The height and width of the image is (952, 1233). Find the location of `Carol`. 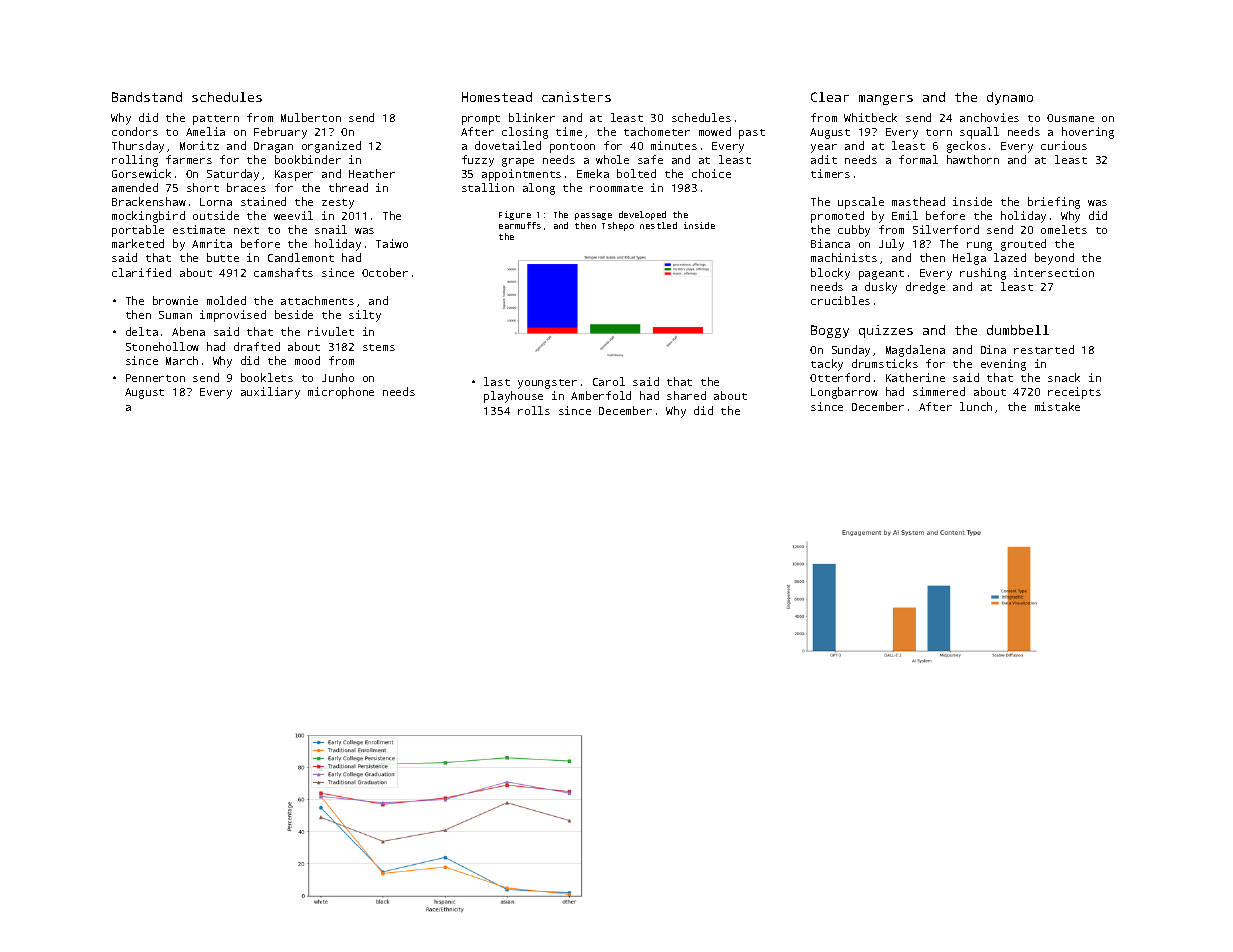

Carol is located at coordinates (609, 381).
